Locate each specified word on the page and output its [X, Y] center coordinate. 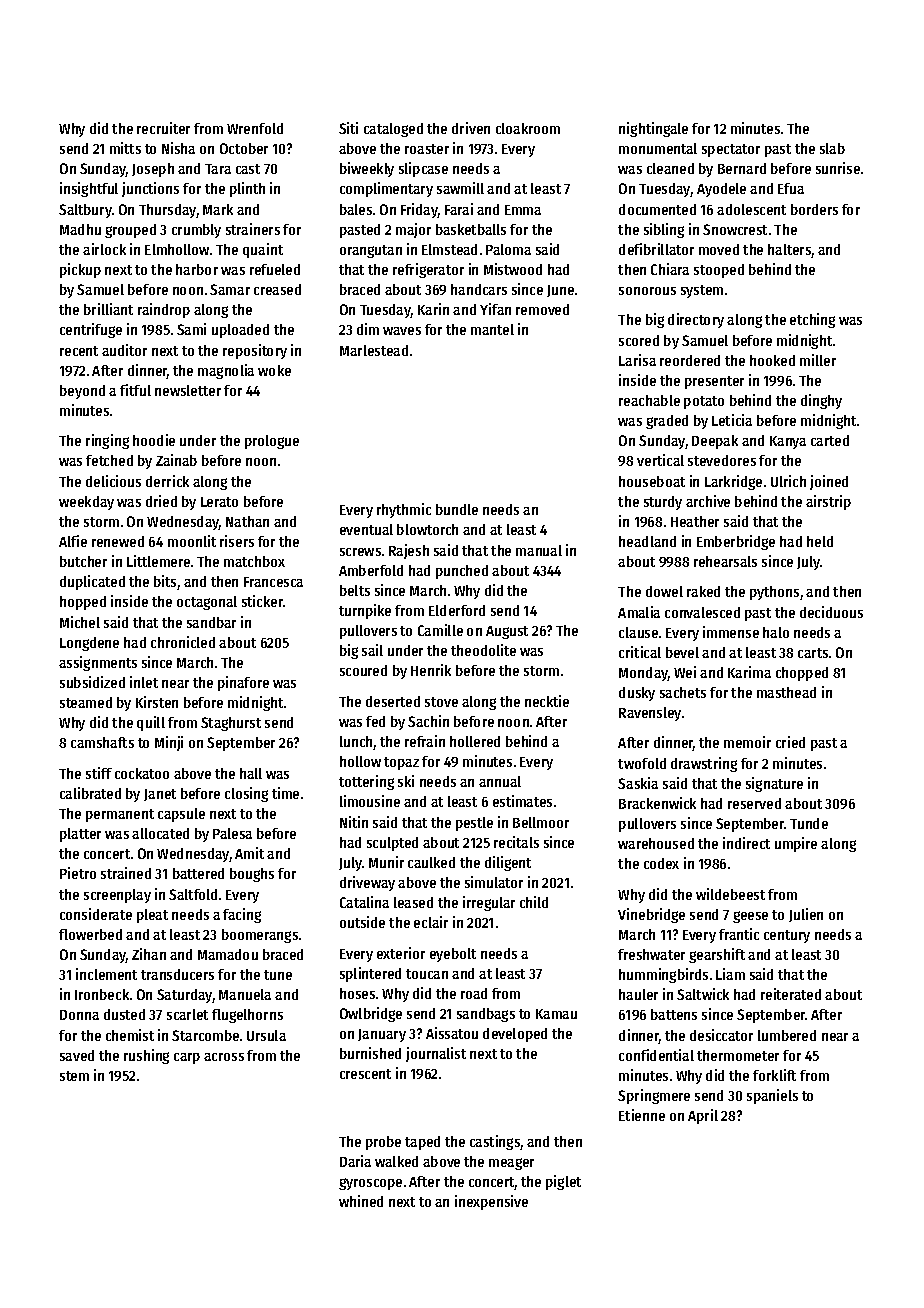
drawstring [704, 764]
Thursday [168, 211]
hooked [772, 360]
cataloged [393, 130]
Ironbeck [102, 994]
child [534, 902]
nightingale [653, 129]
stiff [99, 773]
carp [187, 1058]
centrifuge [91, 330]
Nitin [354, 822]
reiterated [791, 994]
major [413, 230]
